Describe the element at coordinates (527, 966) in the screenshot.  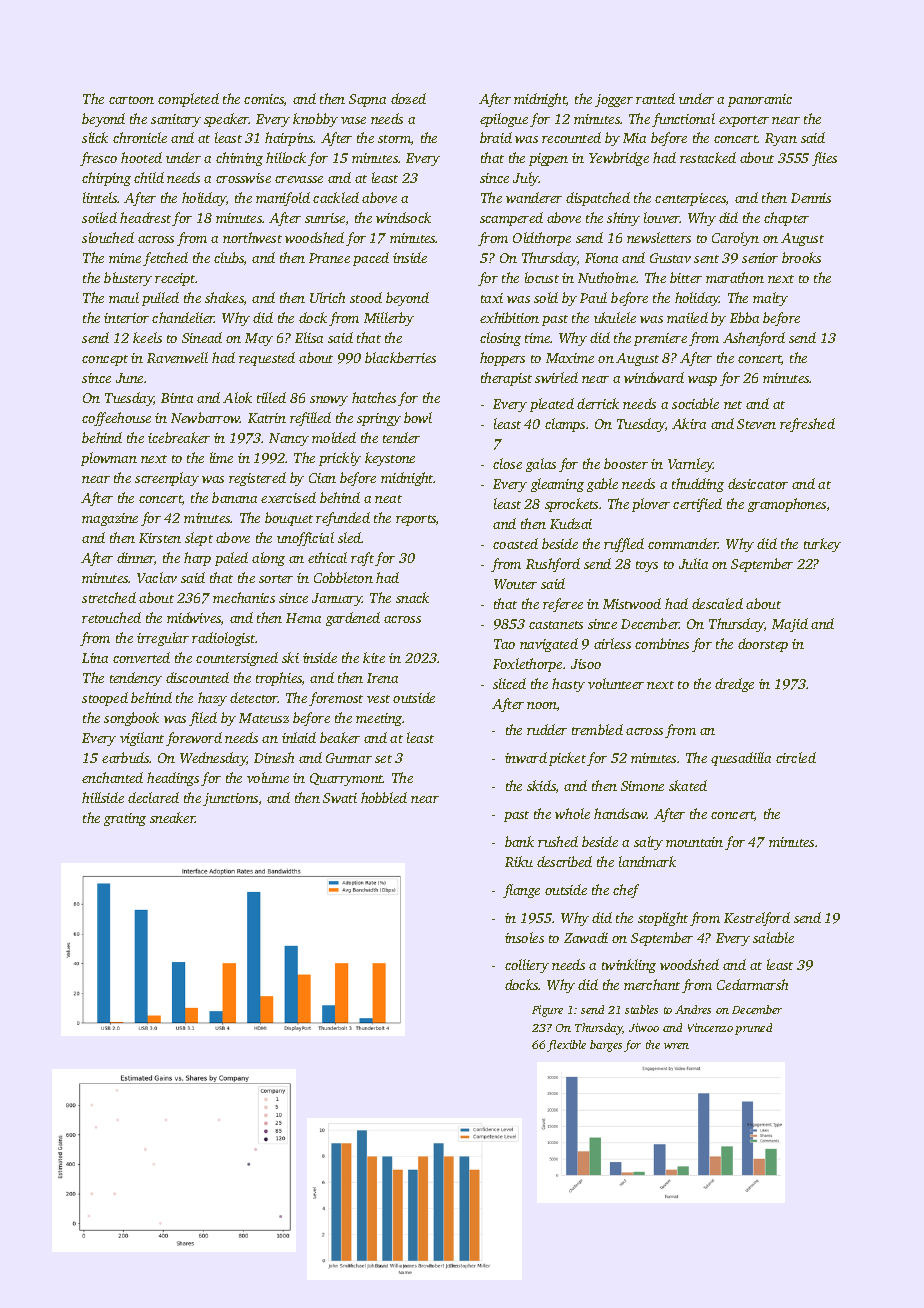
I see `colliery` at that location.
